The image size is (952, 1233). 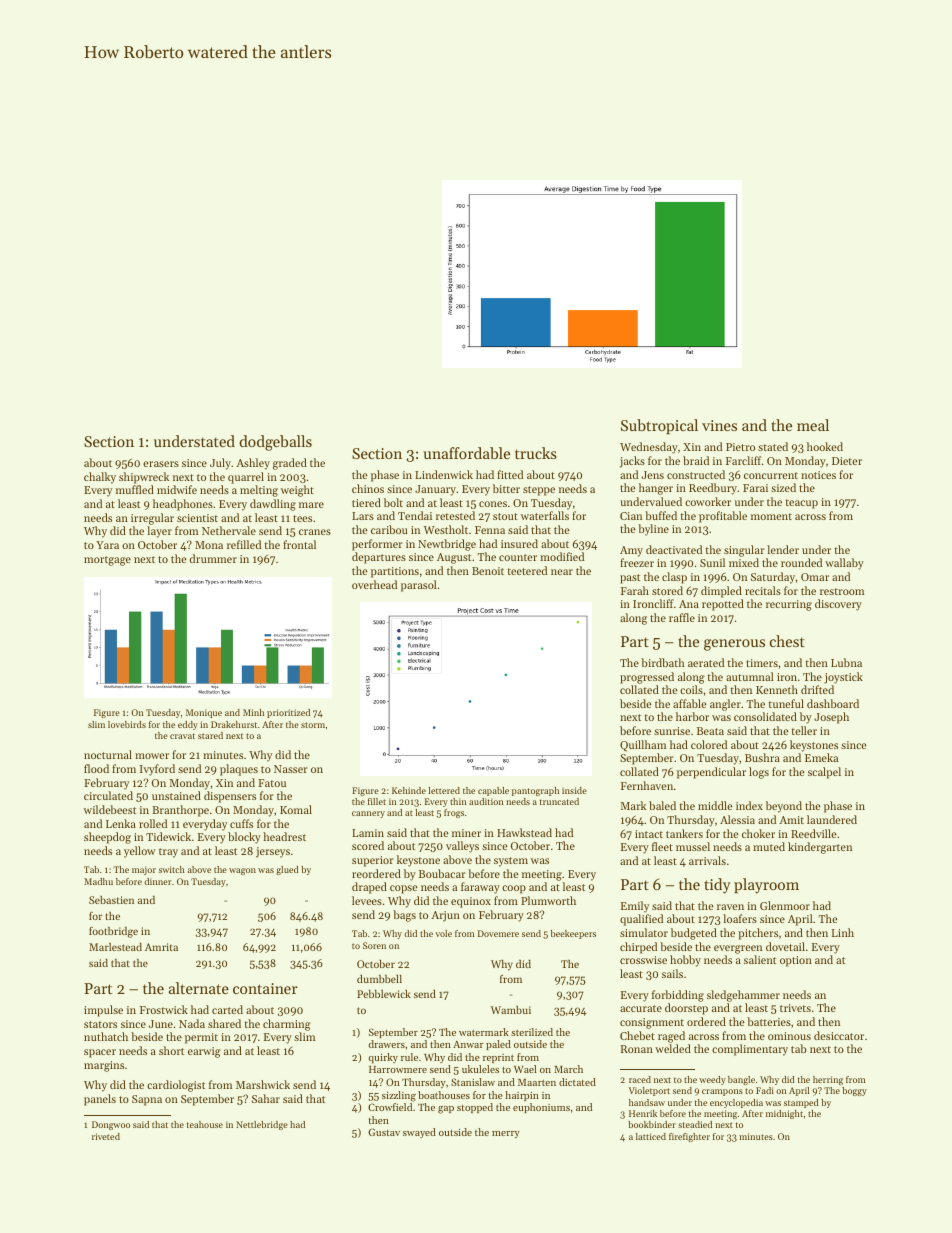 What do you see at coordinates (368, 488) in the document?
I see `chinos` at bounding box center [368, 488].
